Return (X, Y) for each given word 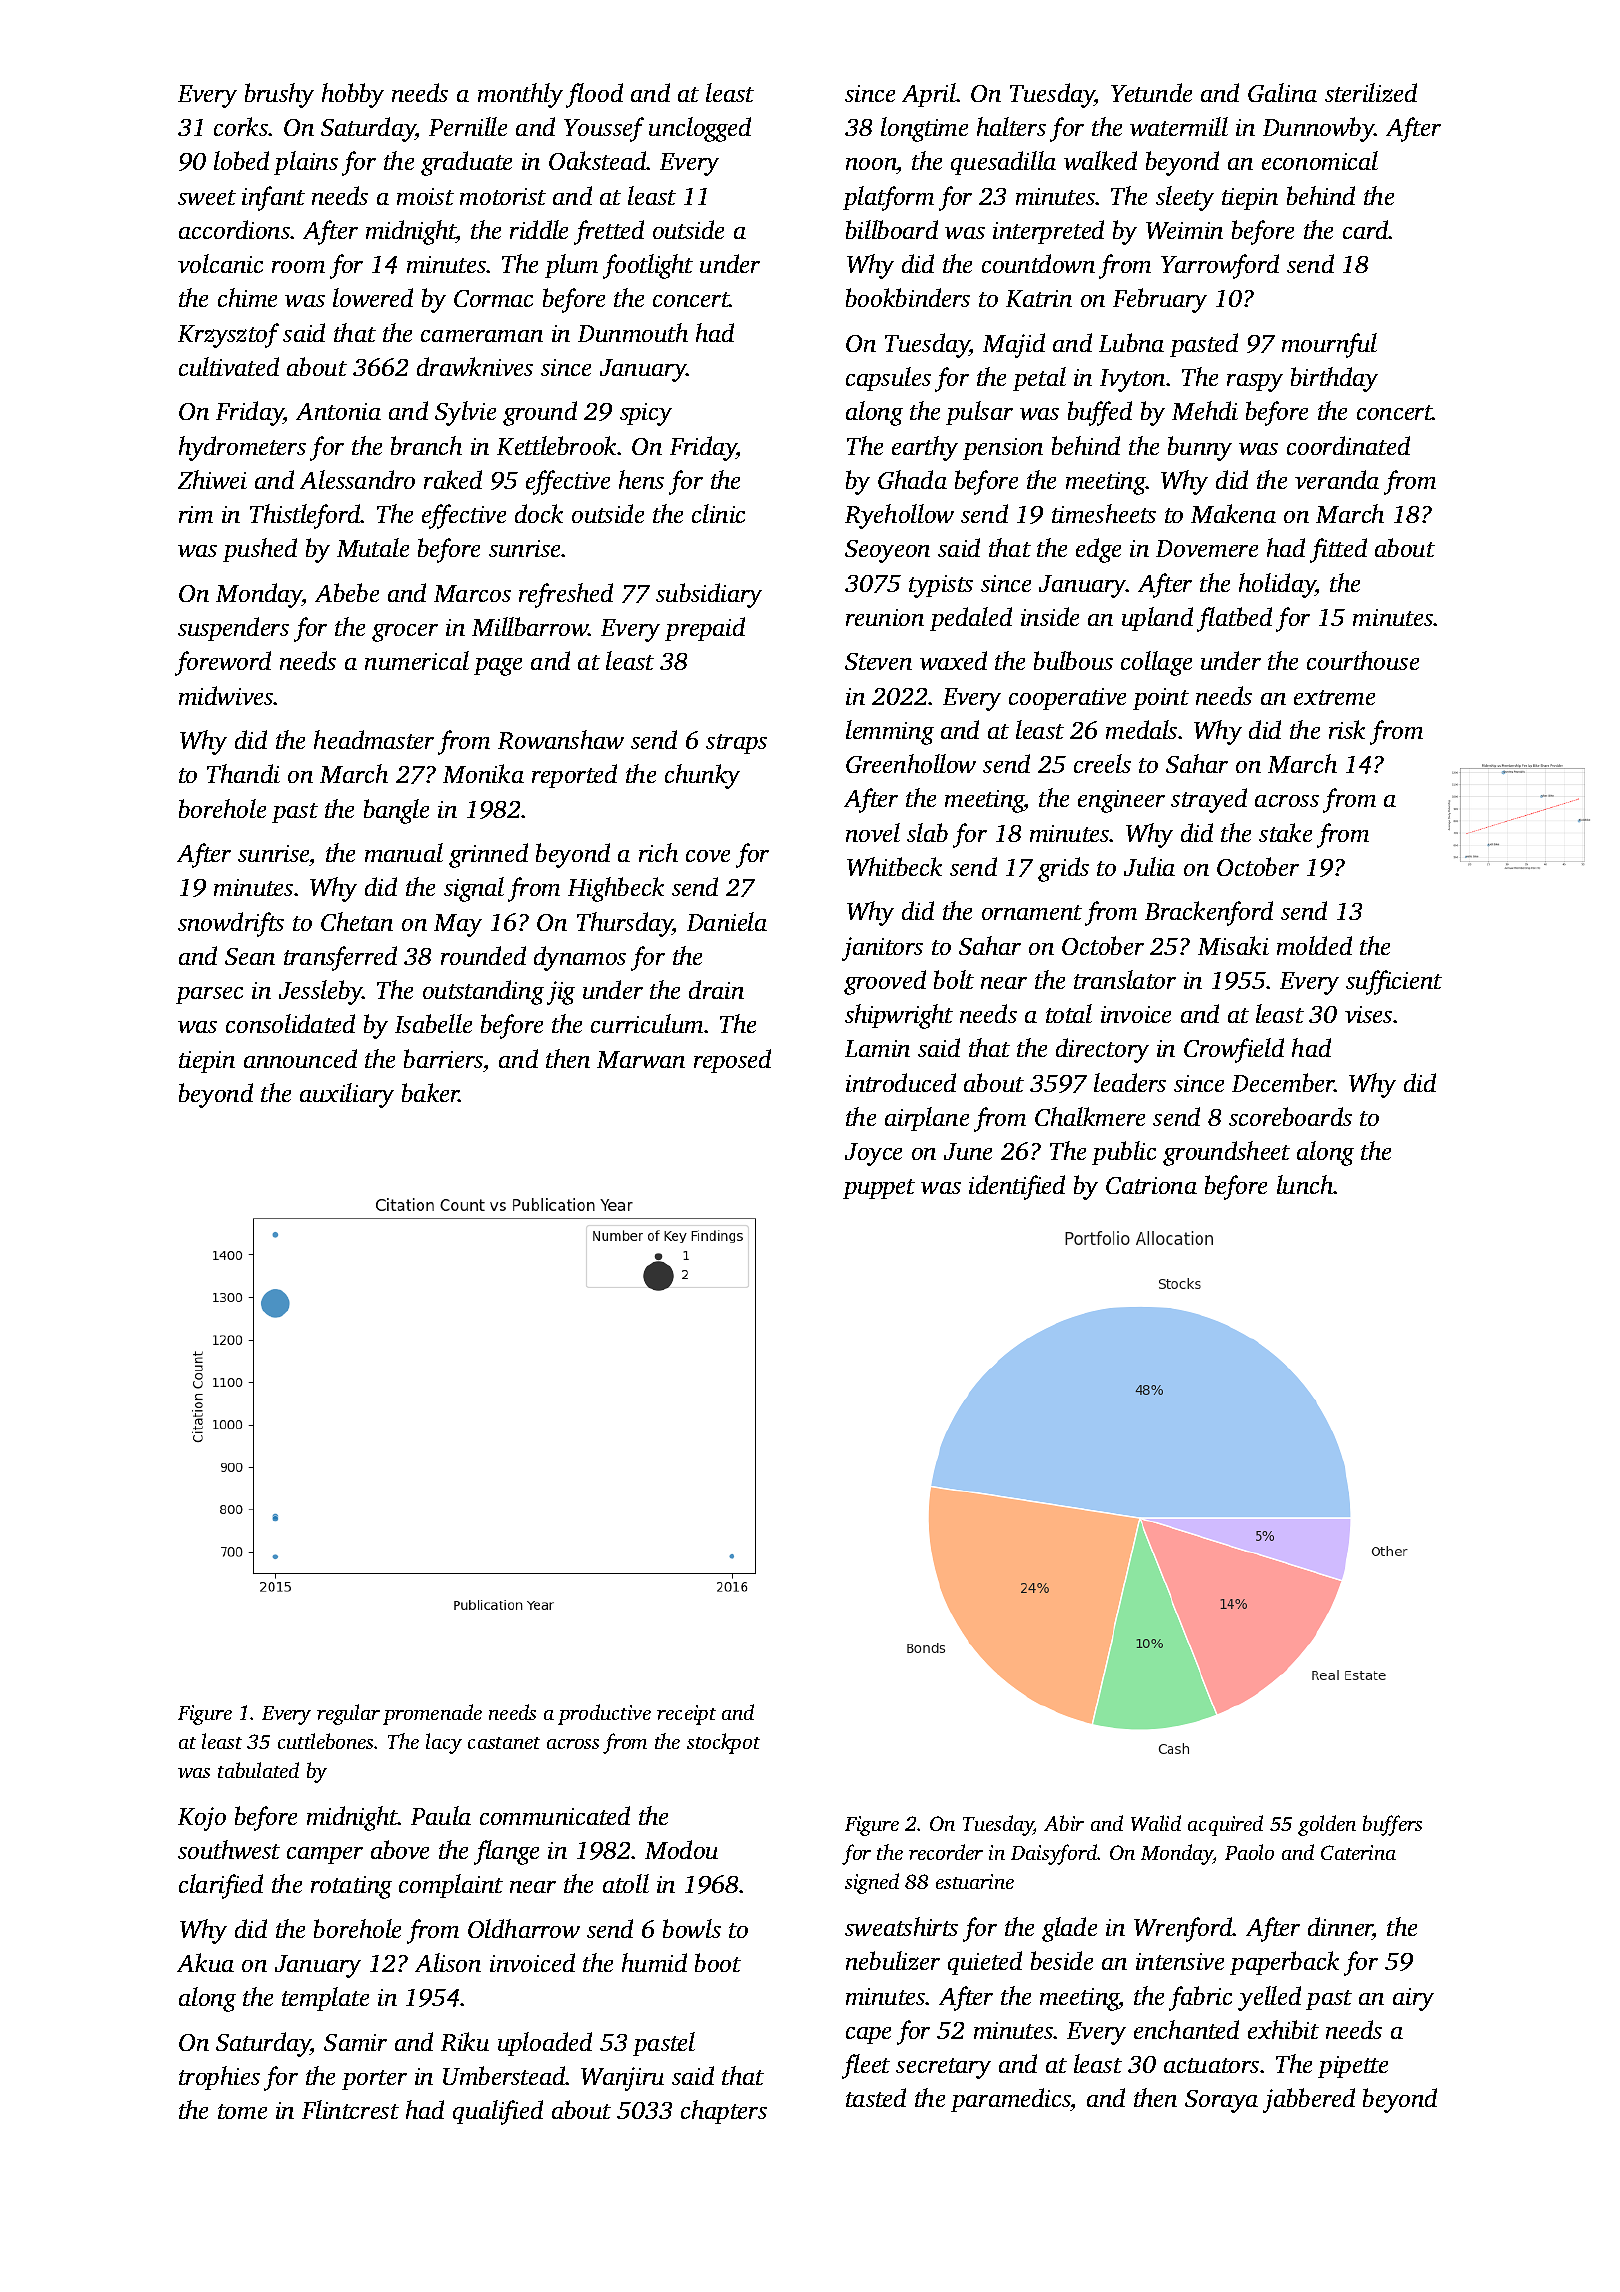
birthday (1334, 379)
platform (888, 198)
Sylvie (465, 413)
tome (242, 2111)
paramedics (1011, 2100)
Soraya (1221, 2101)
